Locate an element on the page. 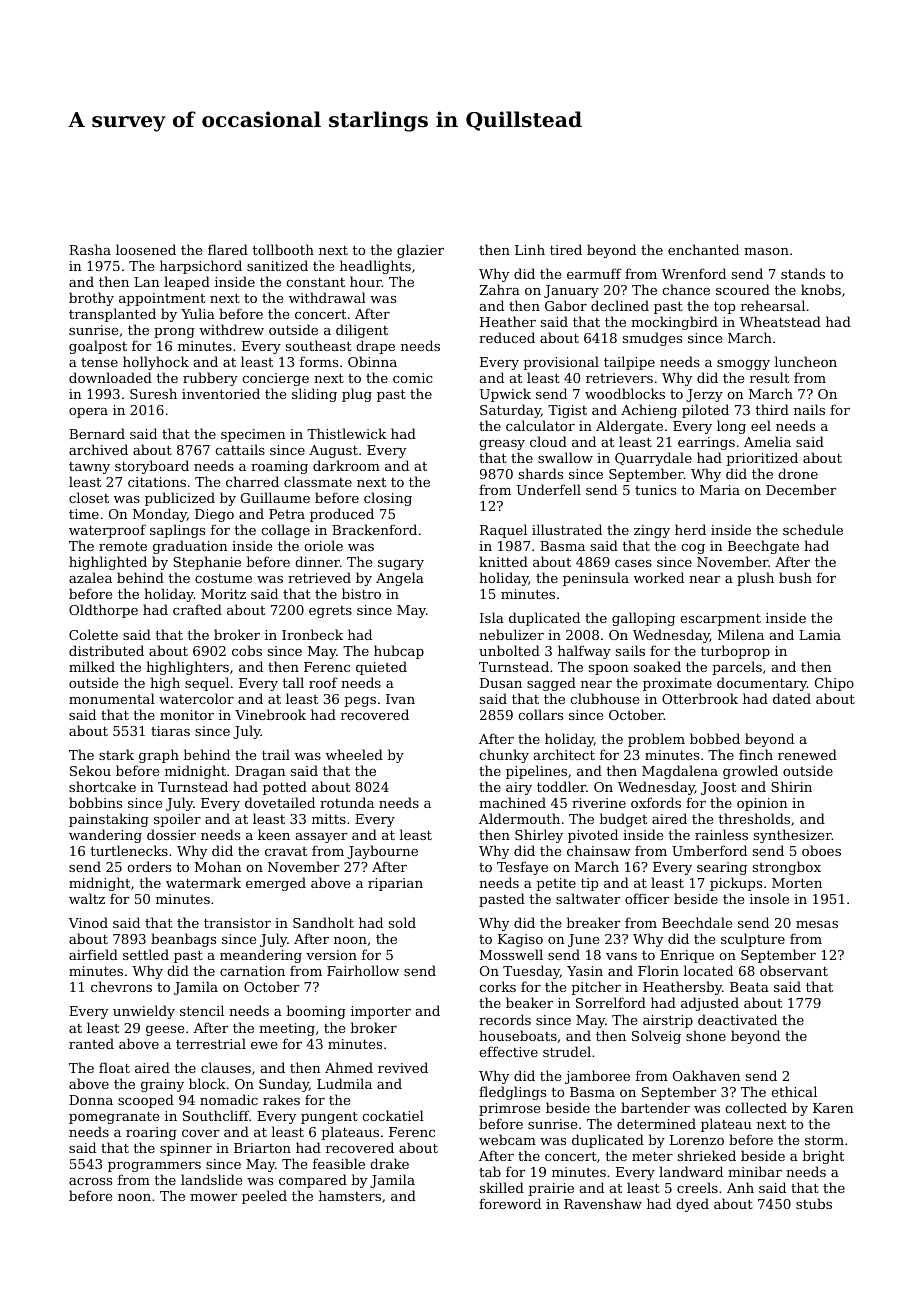 This document has width=924, height=1308. mason is located at coordinates (766, 251).
